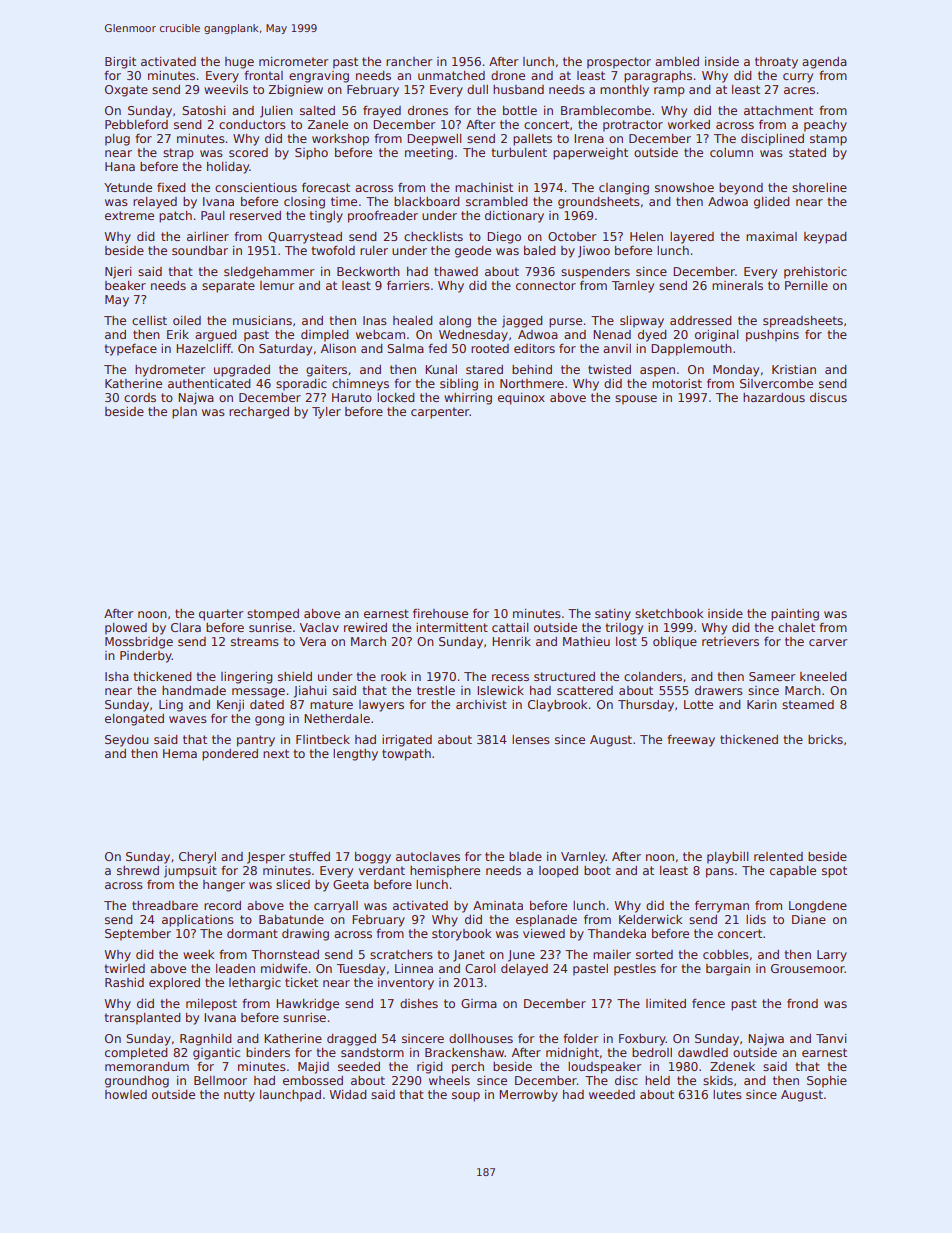 The width and height of the page is (952, 1233). Describe the element at coordinates (521, 399) in the page. I see `equinox` at that location.
